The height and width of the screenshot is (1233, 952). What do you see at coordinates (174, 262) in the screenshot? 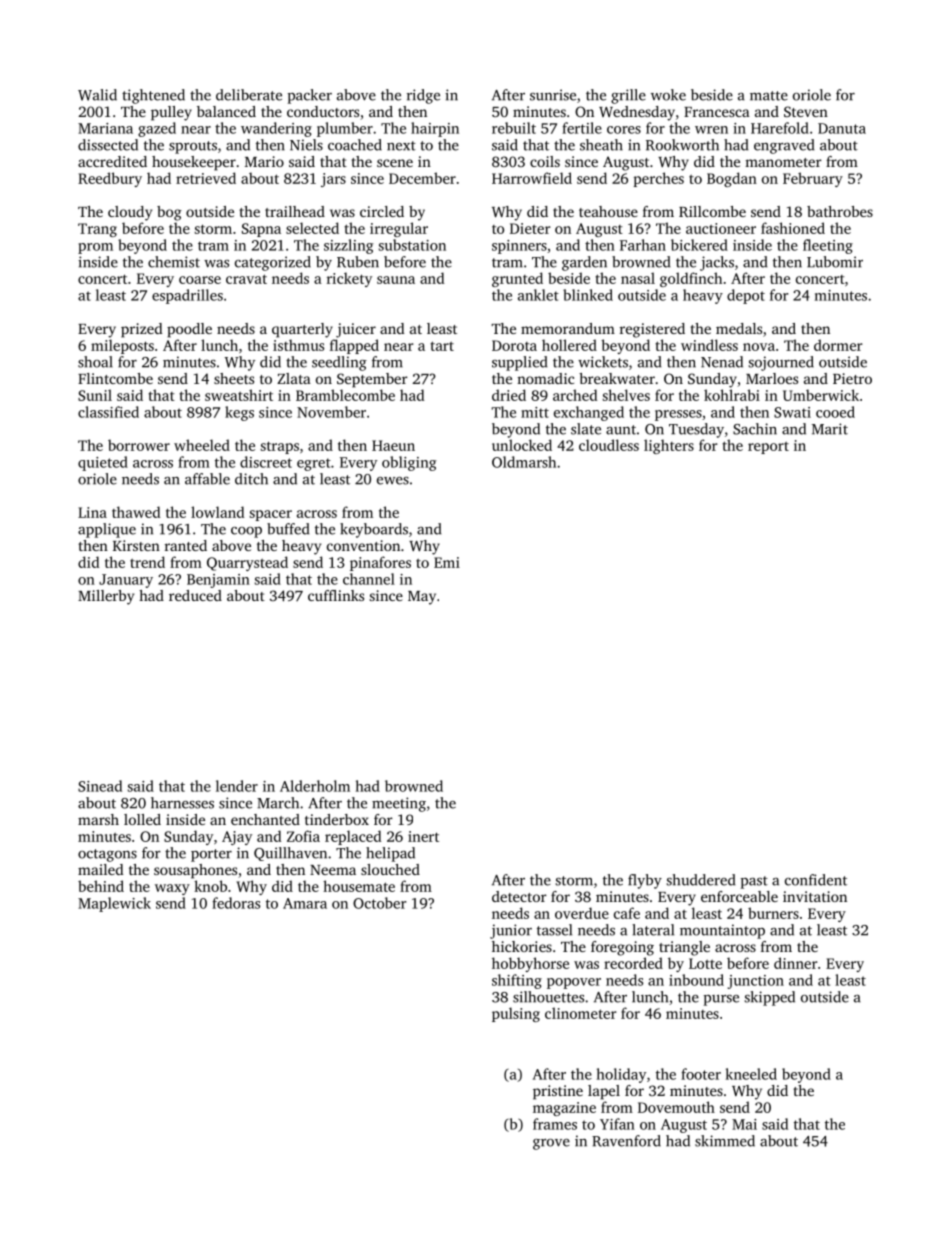
I see `chemist` at bounding box center [174, 262].
